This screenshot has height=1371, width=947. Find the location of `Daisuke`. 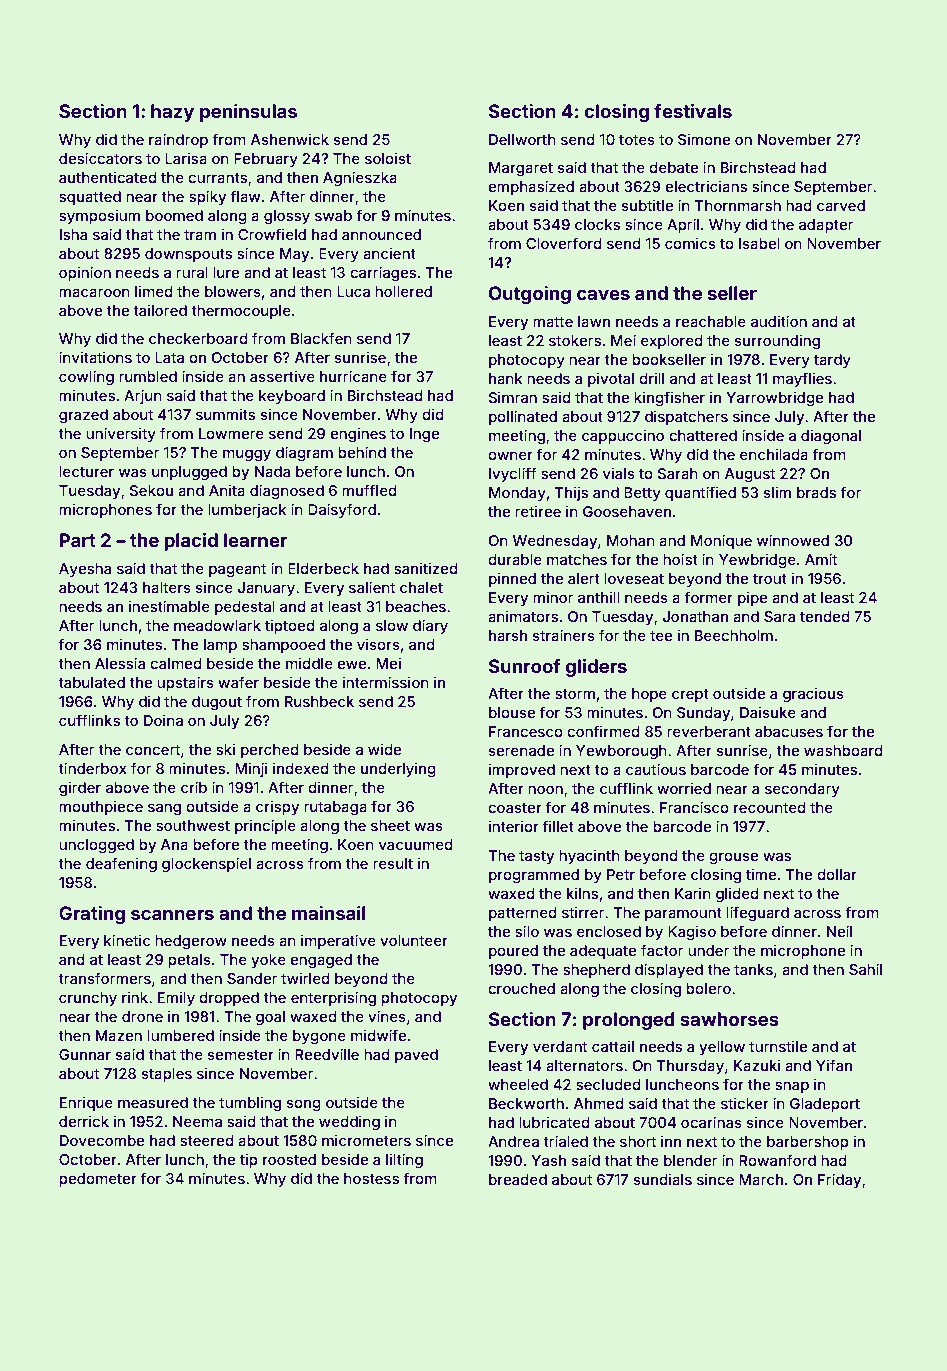

Daisuke is located at coordinates (768, 712).
